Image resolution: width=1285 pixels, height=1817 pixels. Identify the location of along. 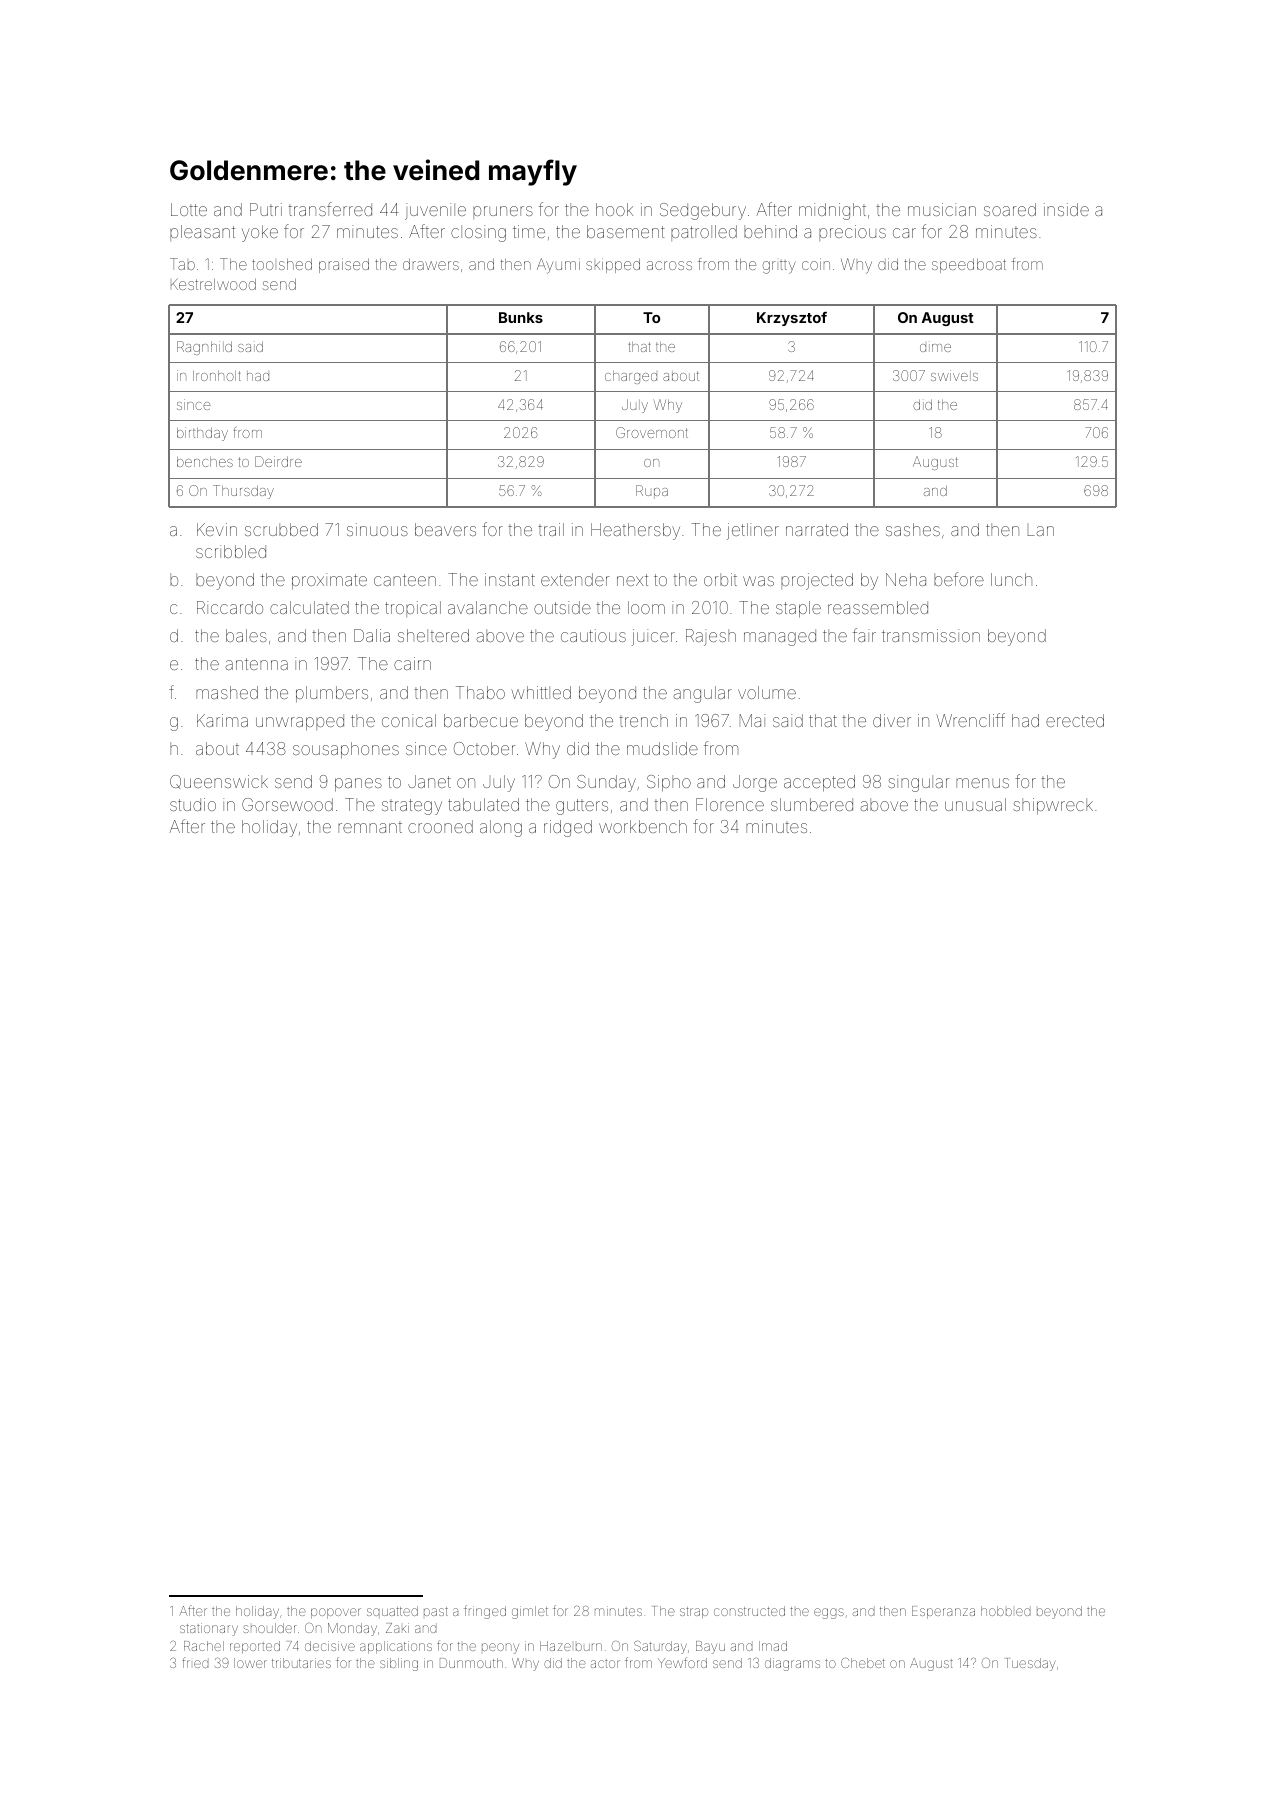
(501, 828).
